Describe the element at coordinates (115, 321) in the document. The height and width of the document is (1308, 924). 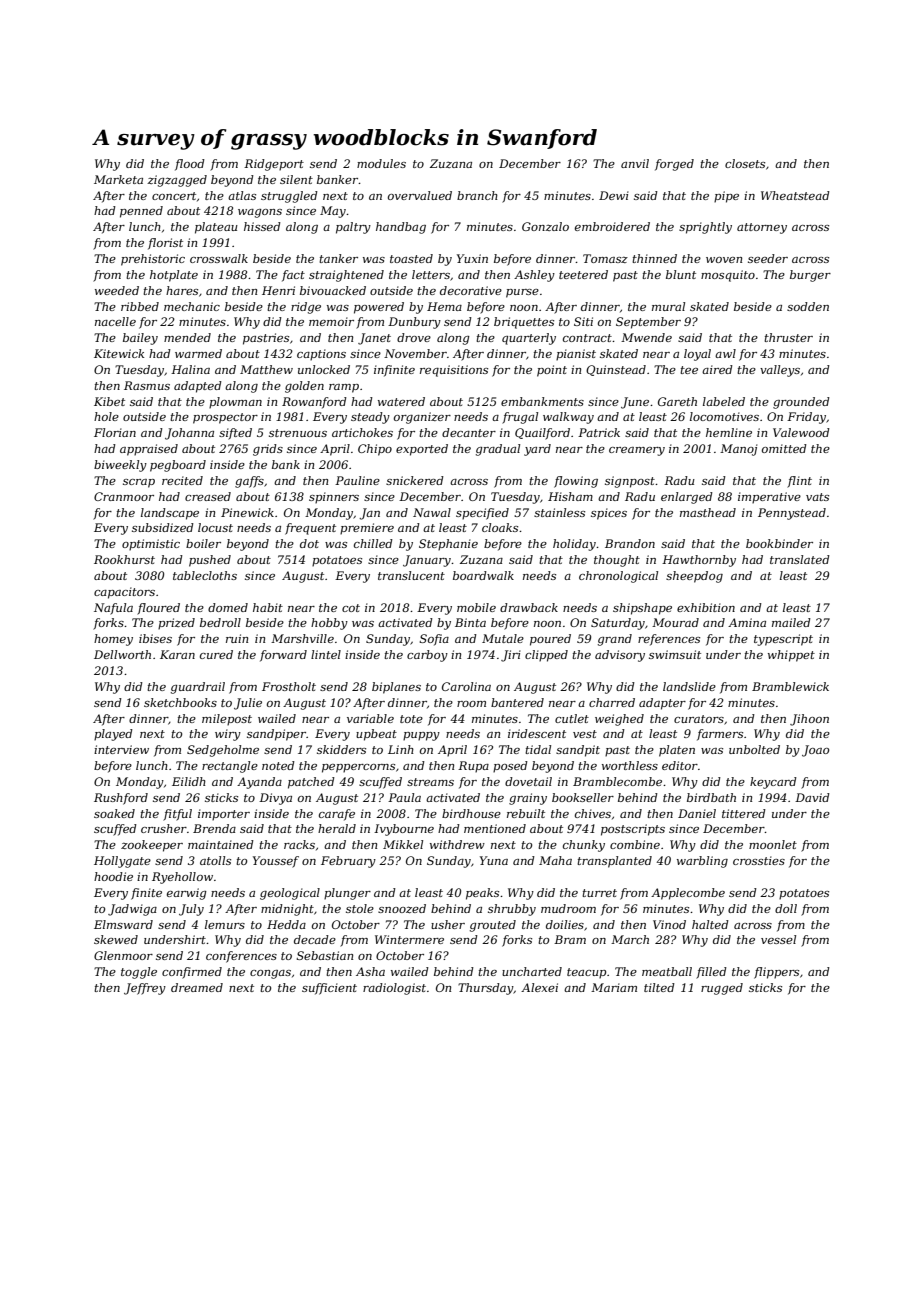
I see `nacelle` at that location.
